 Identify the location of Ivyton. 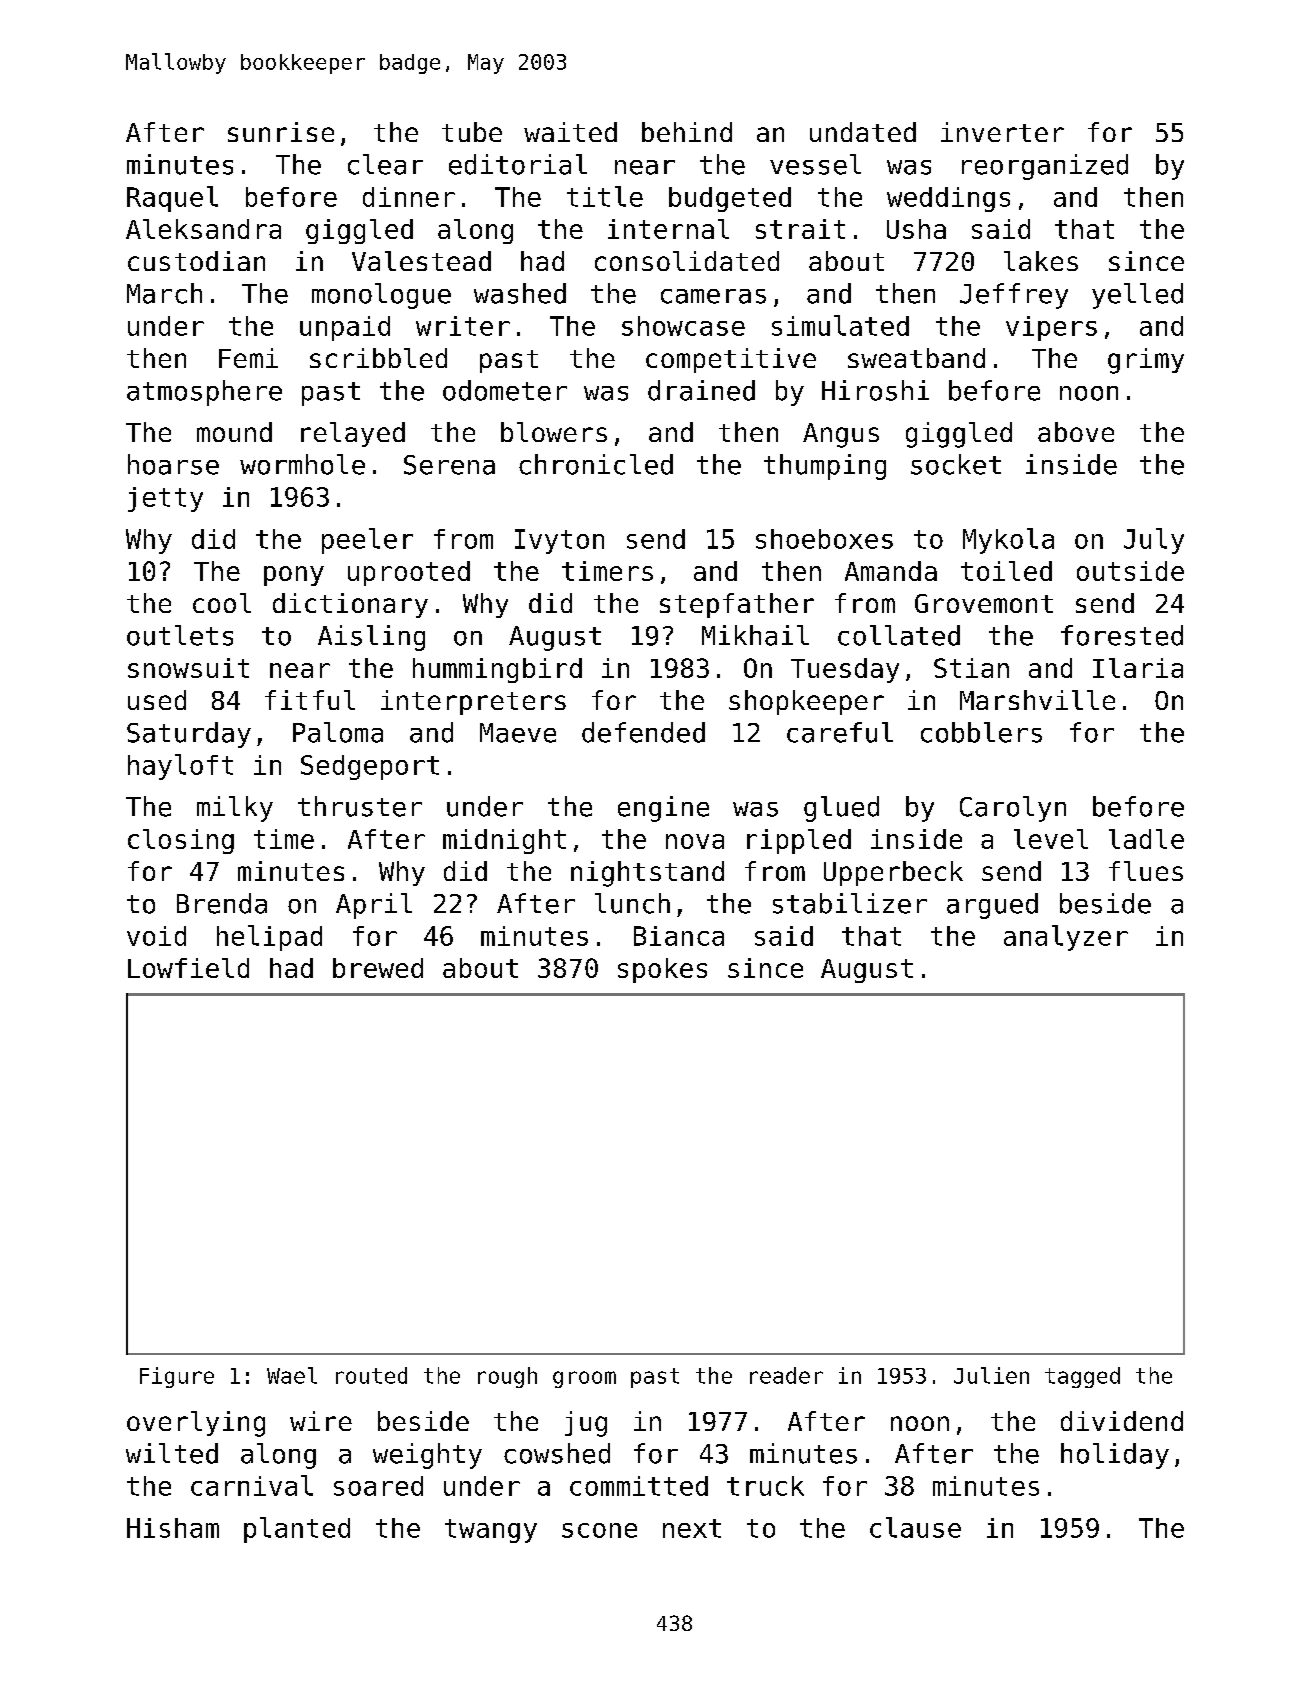
(559, 541).
